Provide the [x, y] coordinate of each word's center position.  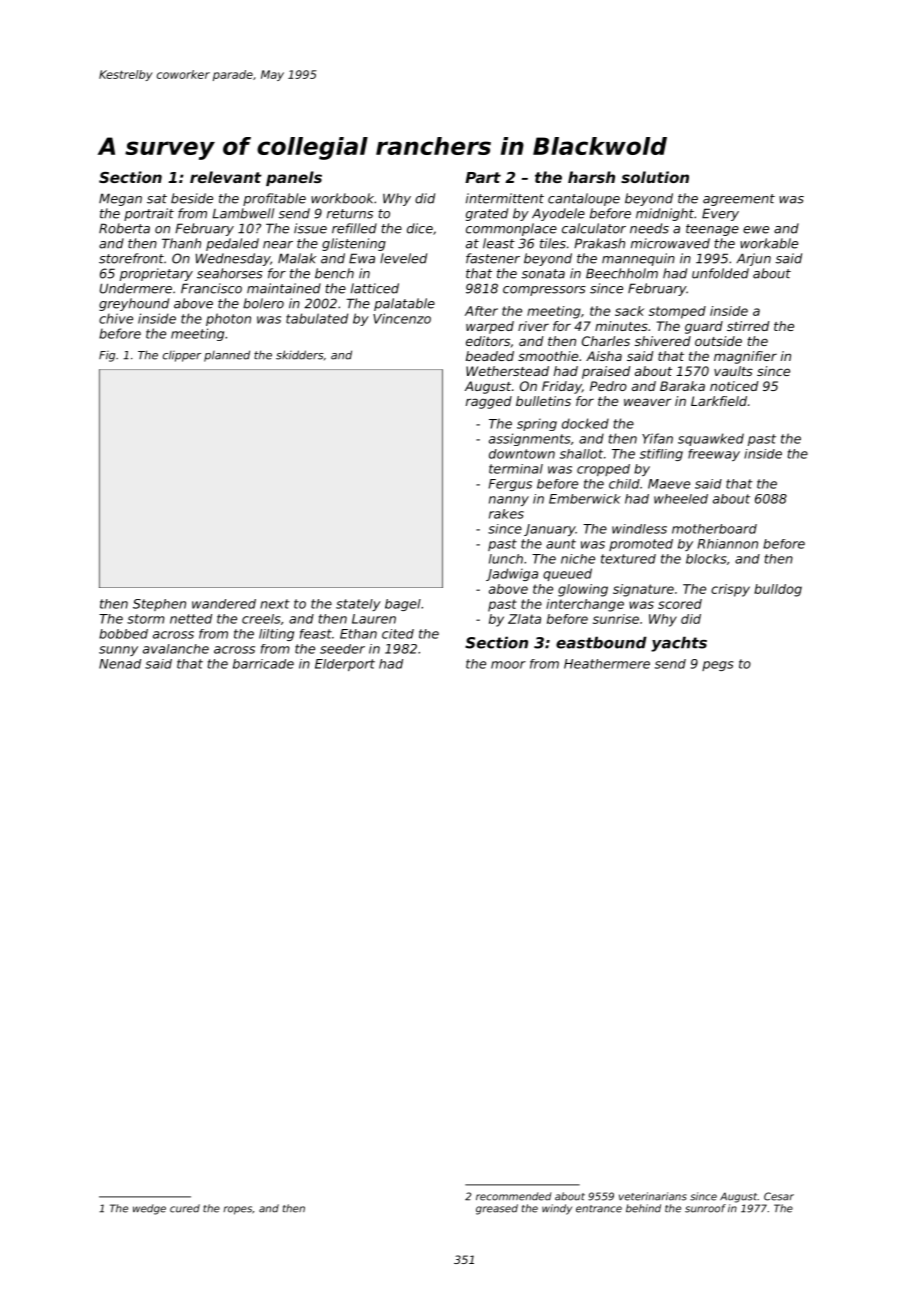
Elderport [345, 665]
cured [185, 1208]
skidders [300, 355]
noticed [734, 386]
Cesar [779, 1196]
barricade [263, 664]
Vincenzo [402, 318]
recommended [513, 1196]
